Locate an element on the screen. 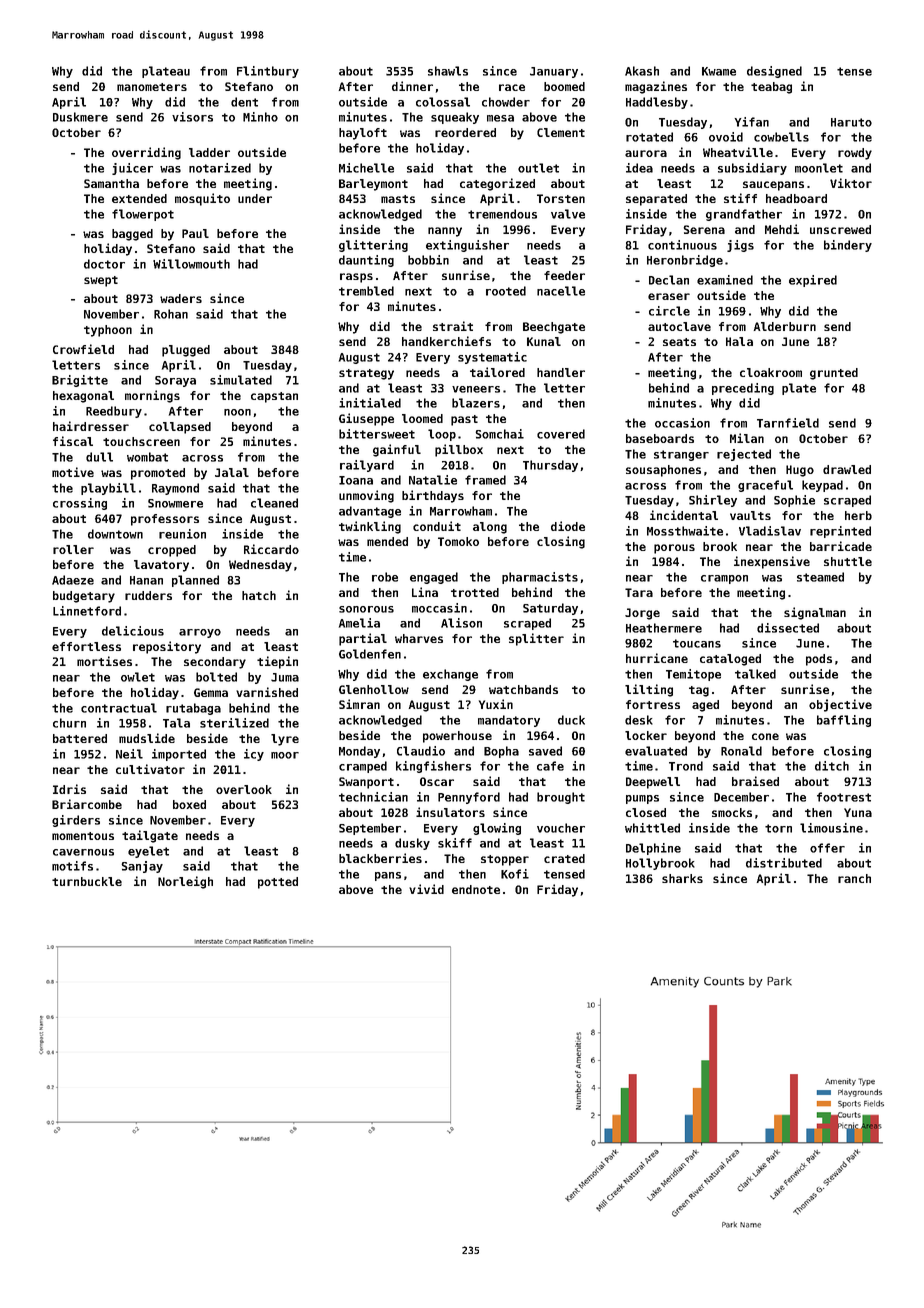 The height and width of the screenshot is (1308, 924). Akash is located at coordinates (642, 71).
